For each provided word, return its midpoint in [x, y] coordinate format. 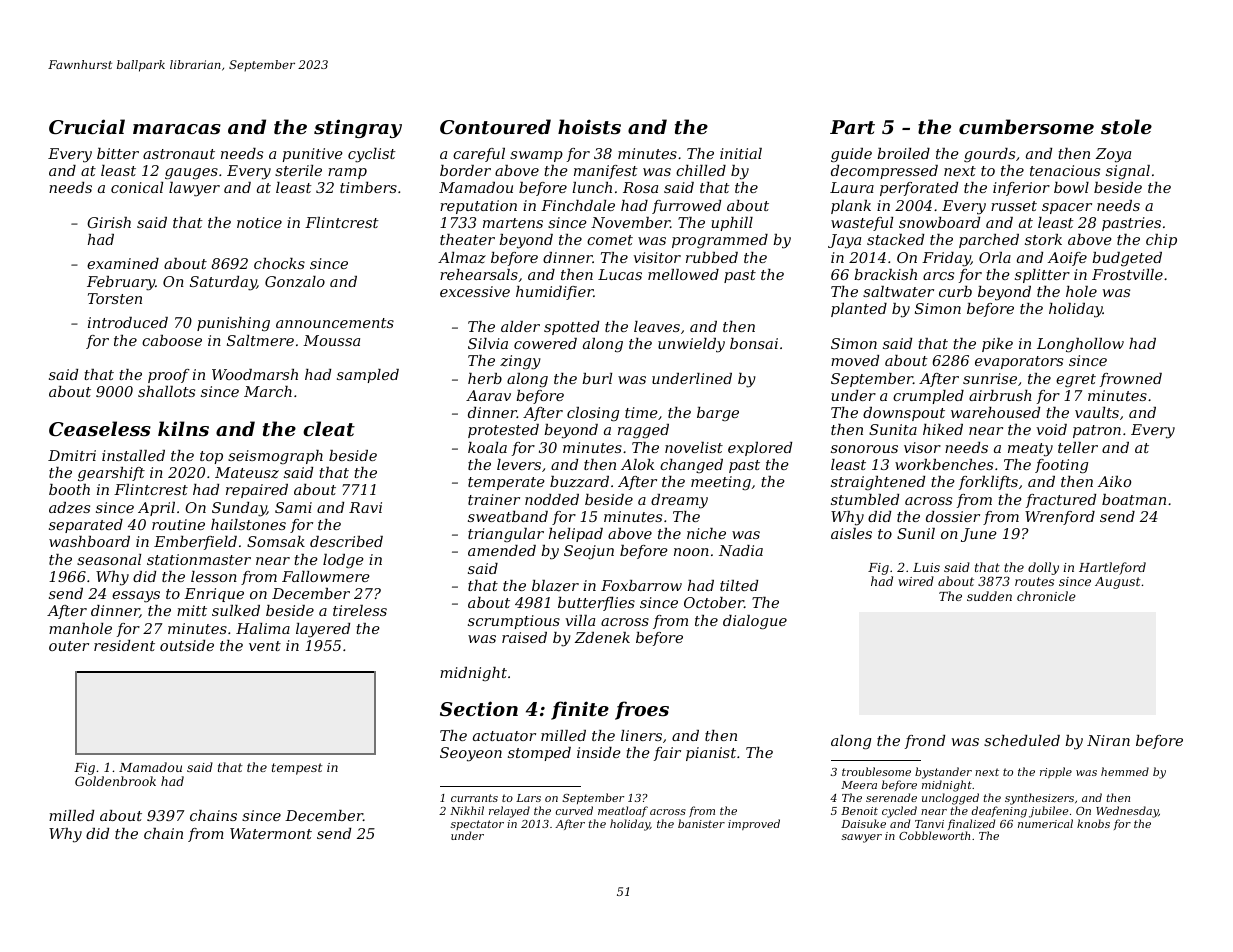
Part [852, 127]
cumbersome [1026, 127]
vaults [1097, 412]
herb [485, 378]
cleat [329, 428]
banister [701, 823]
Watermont [271, 833]
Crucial [87, 127]
